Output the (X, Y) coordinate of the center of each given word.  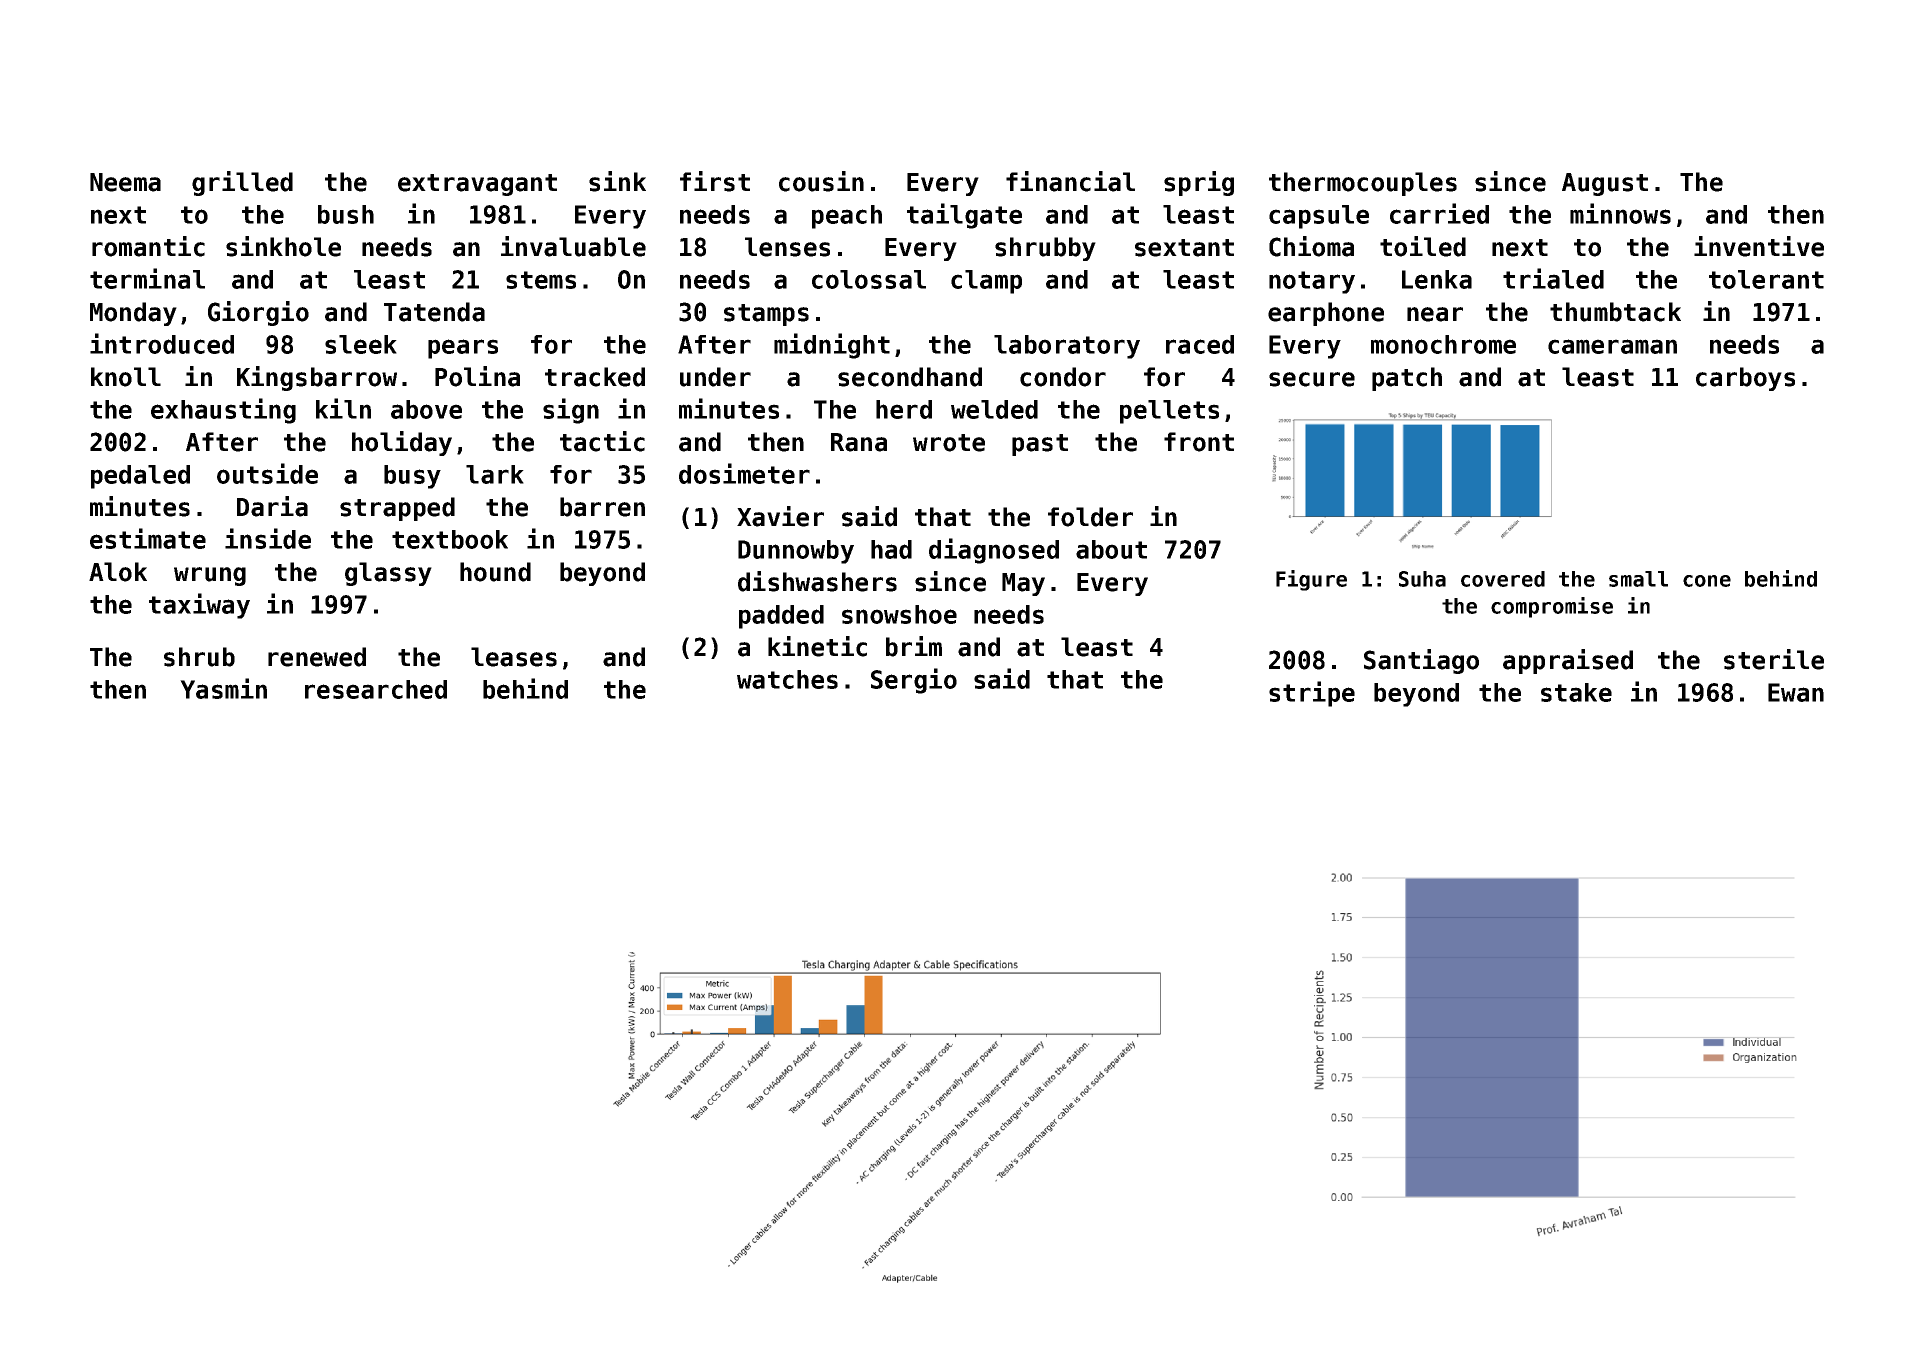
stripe (1312, 694)
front (1199, 442)
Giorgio (258, 313)
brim (914, 646)
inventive (1759, 246)
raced (1200, 344)
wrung (210, 576)
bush (346, 214)
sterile (1774, 659)
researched (376, 689)
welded (994, 409)
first (715, 181)
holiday (402, 443)
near (1435, 314)
